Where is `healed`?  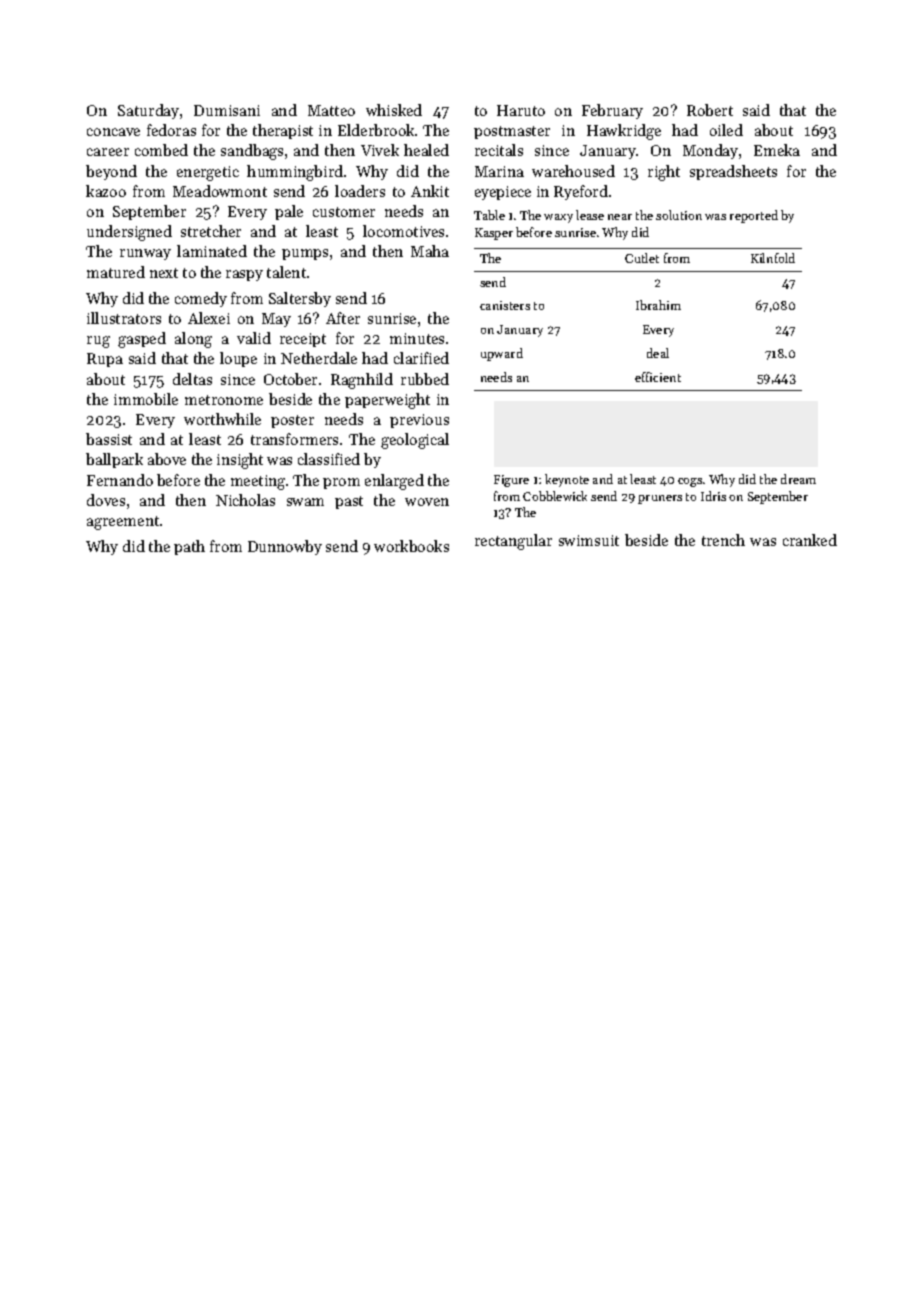
healed is located at coordinates (426, 150).
